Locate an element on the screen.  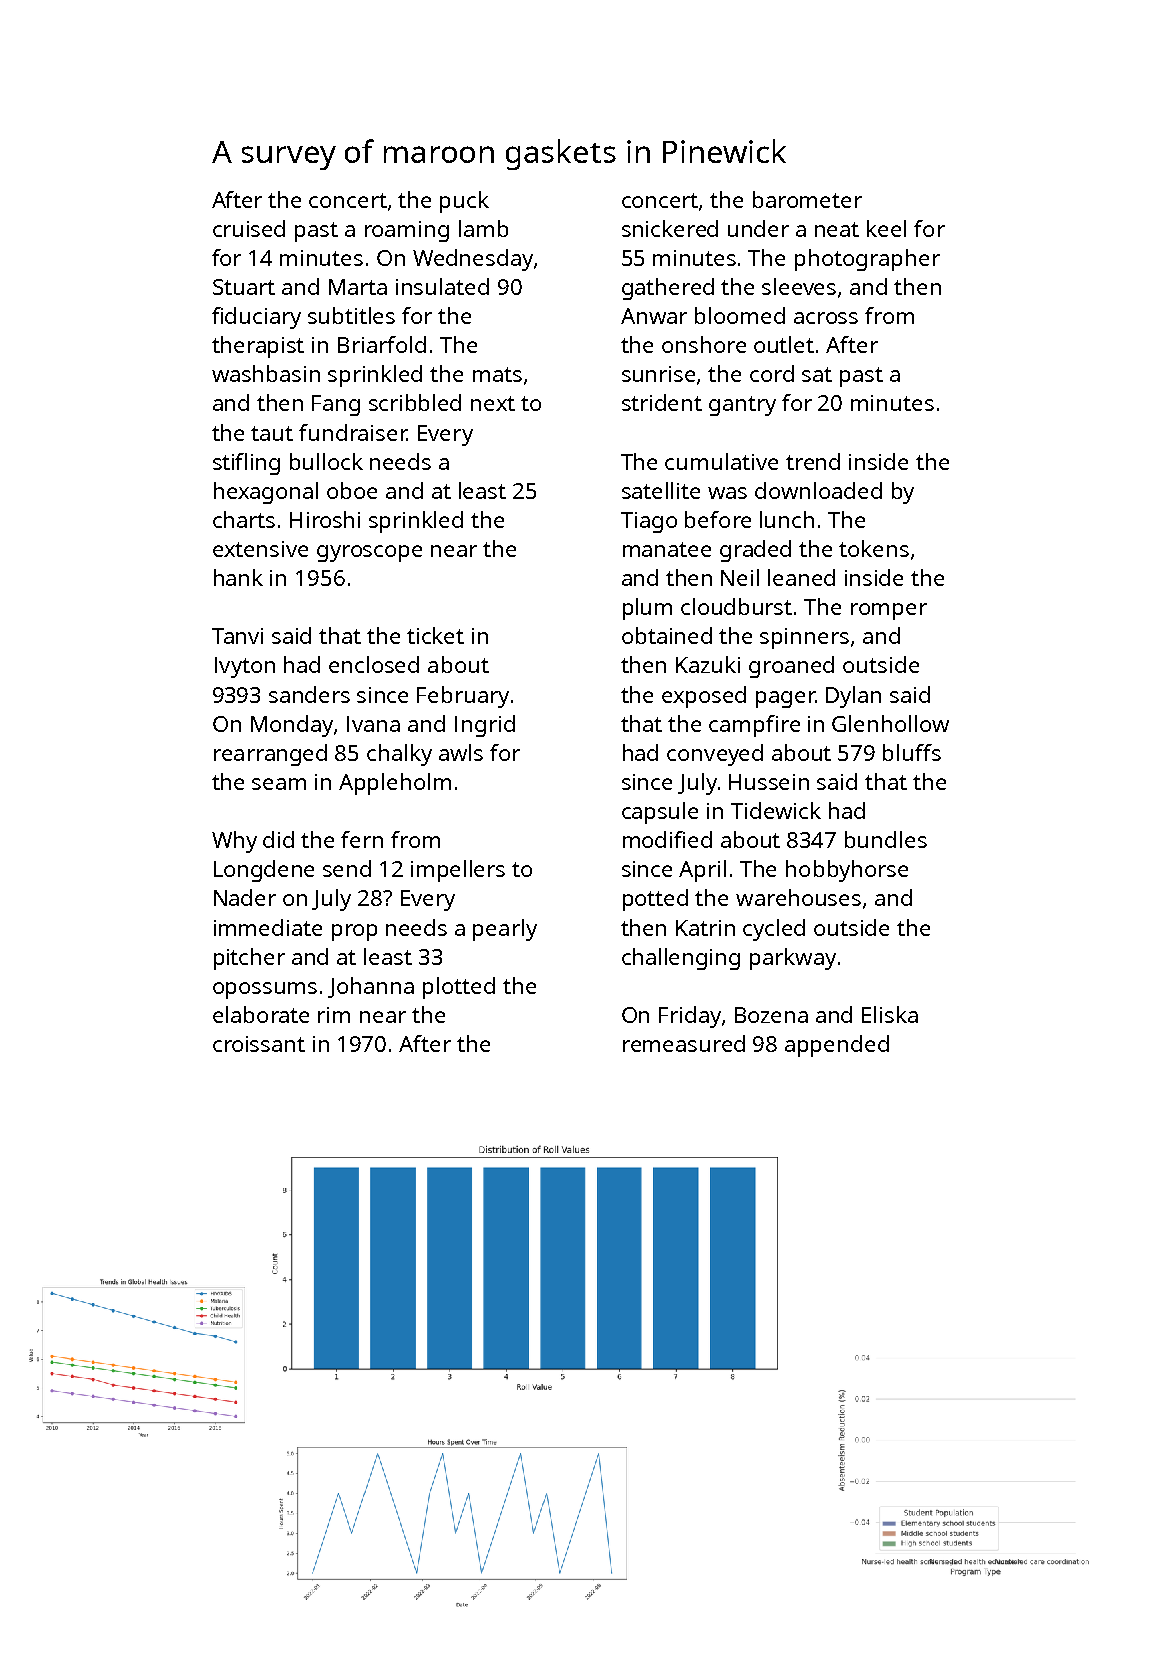
croissant is located at coordinates (259, 1044).
